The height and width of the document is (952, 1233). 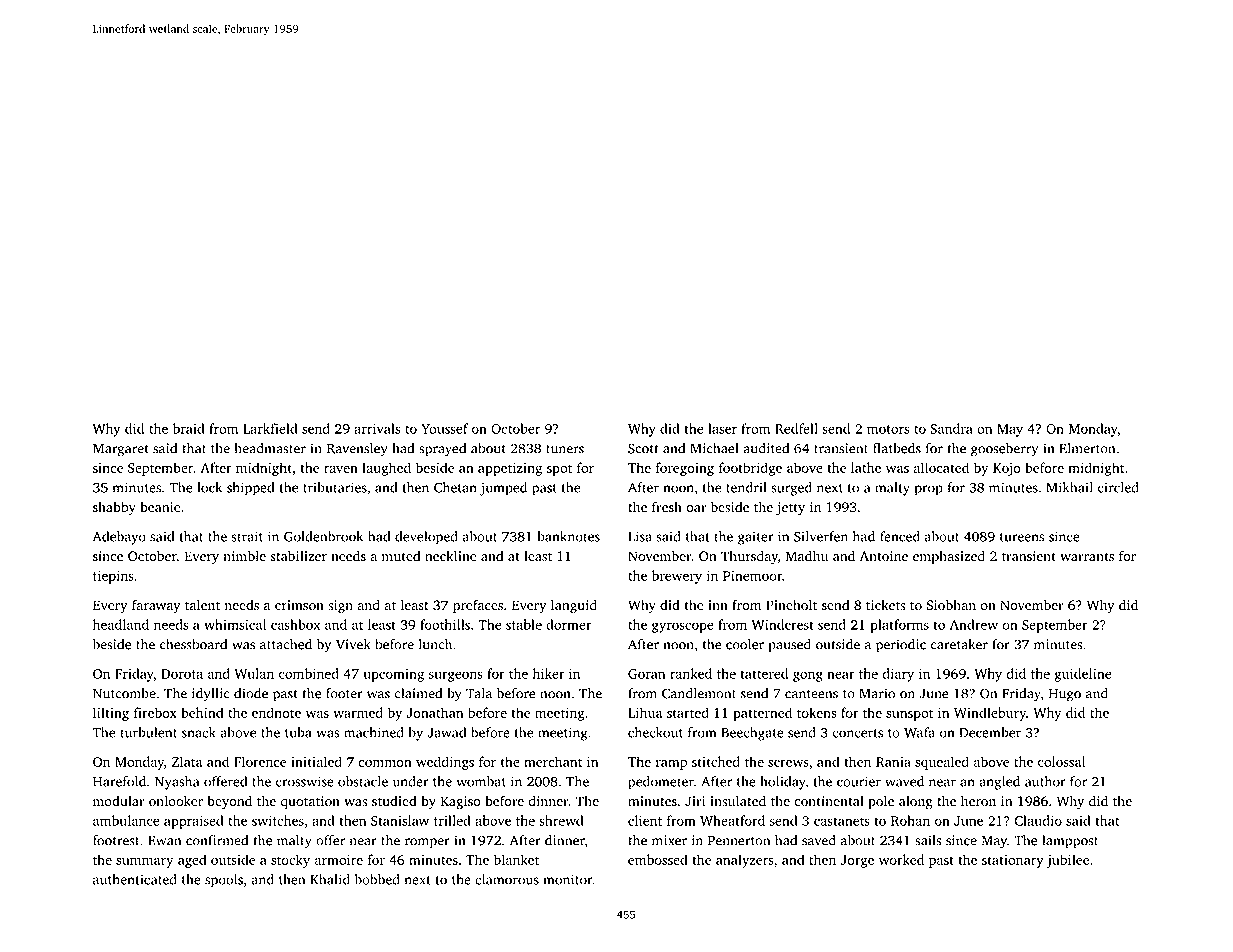 What do you see at coordinates (182, 674) in the document?
I see `Dorota` at bounding box center [182, 674].
